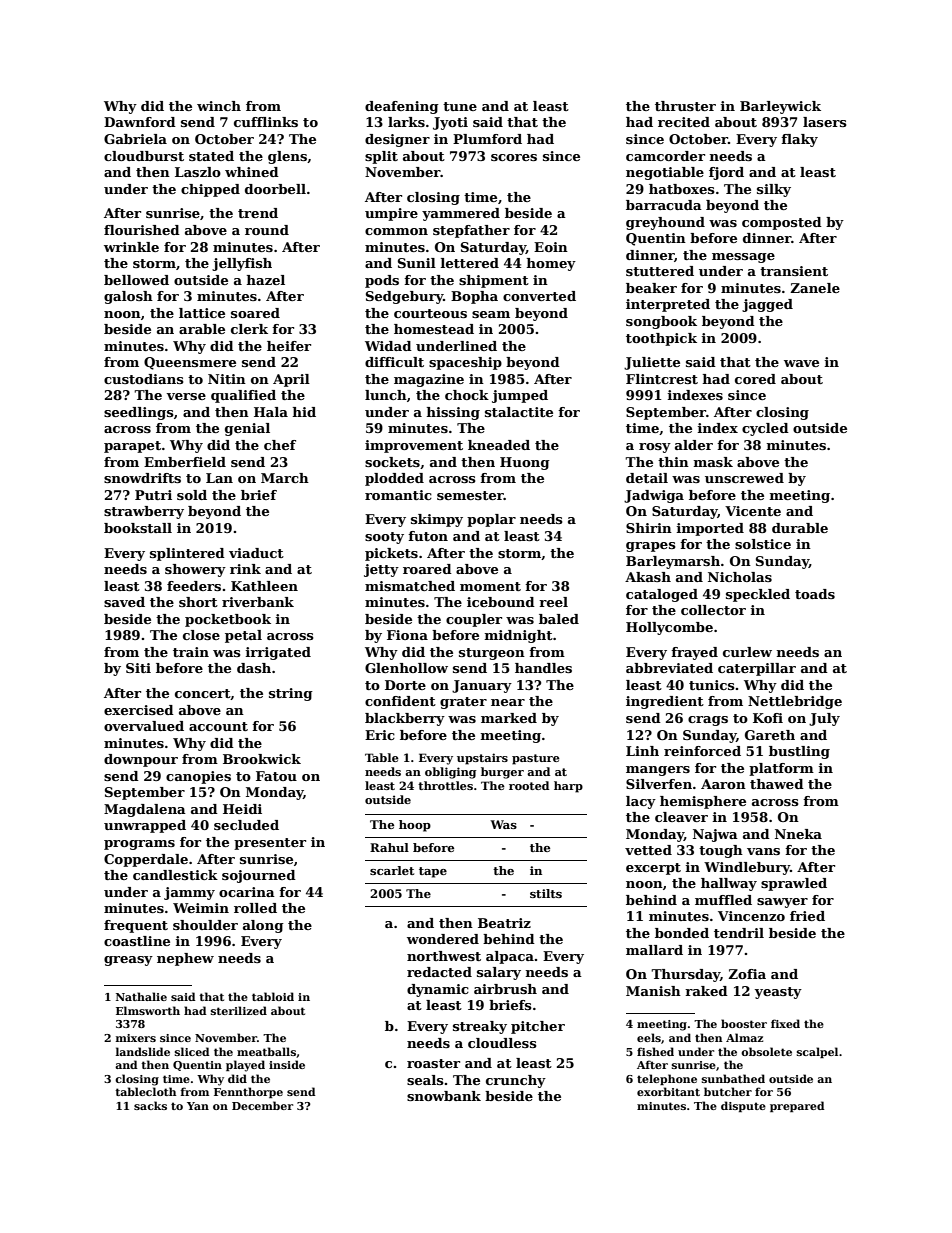 This screenshot has height=1233, width=952. What do you see at coordinates (278, 653) in the screenshot?
I see `irrigated` at bounding box center [278, 653].
